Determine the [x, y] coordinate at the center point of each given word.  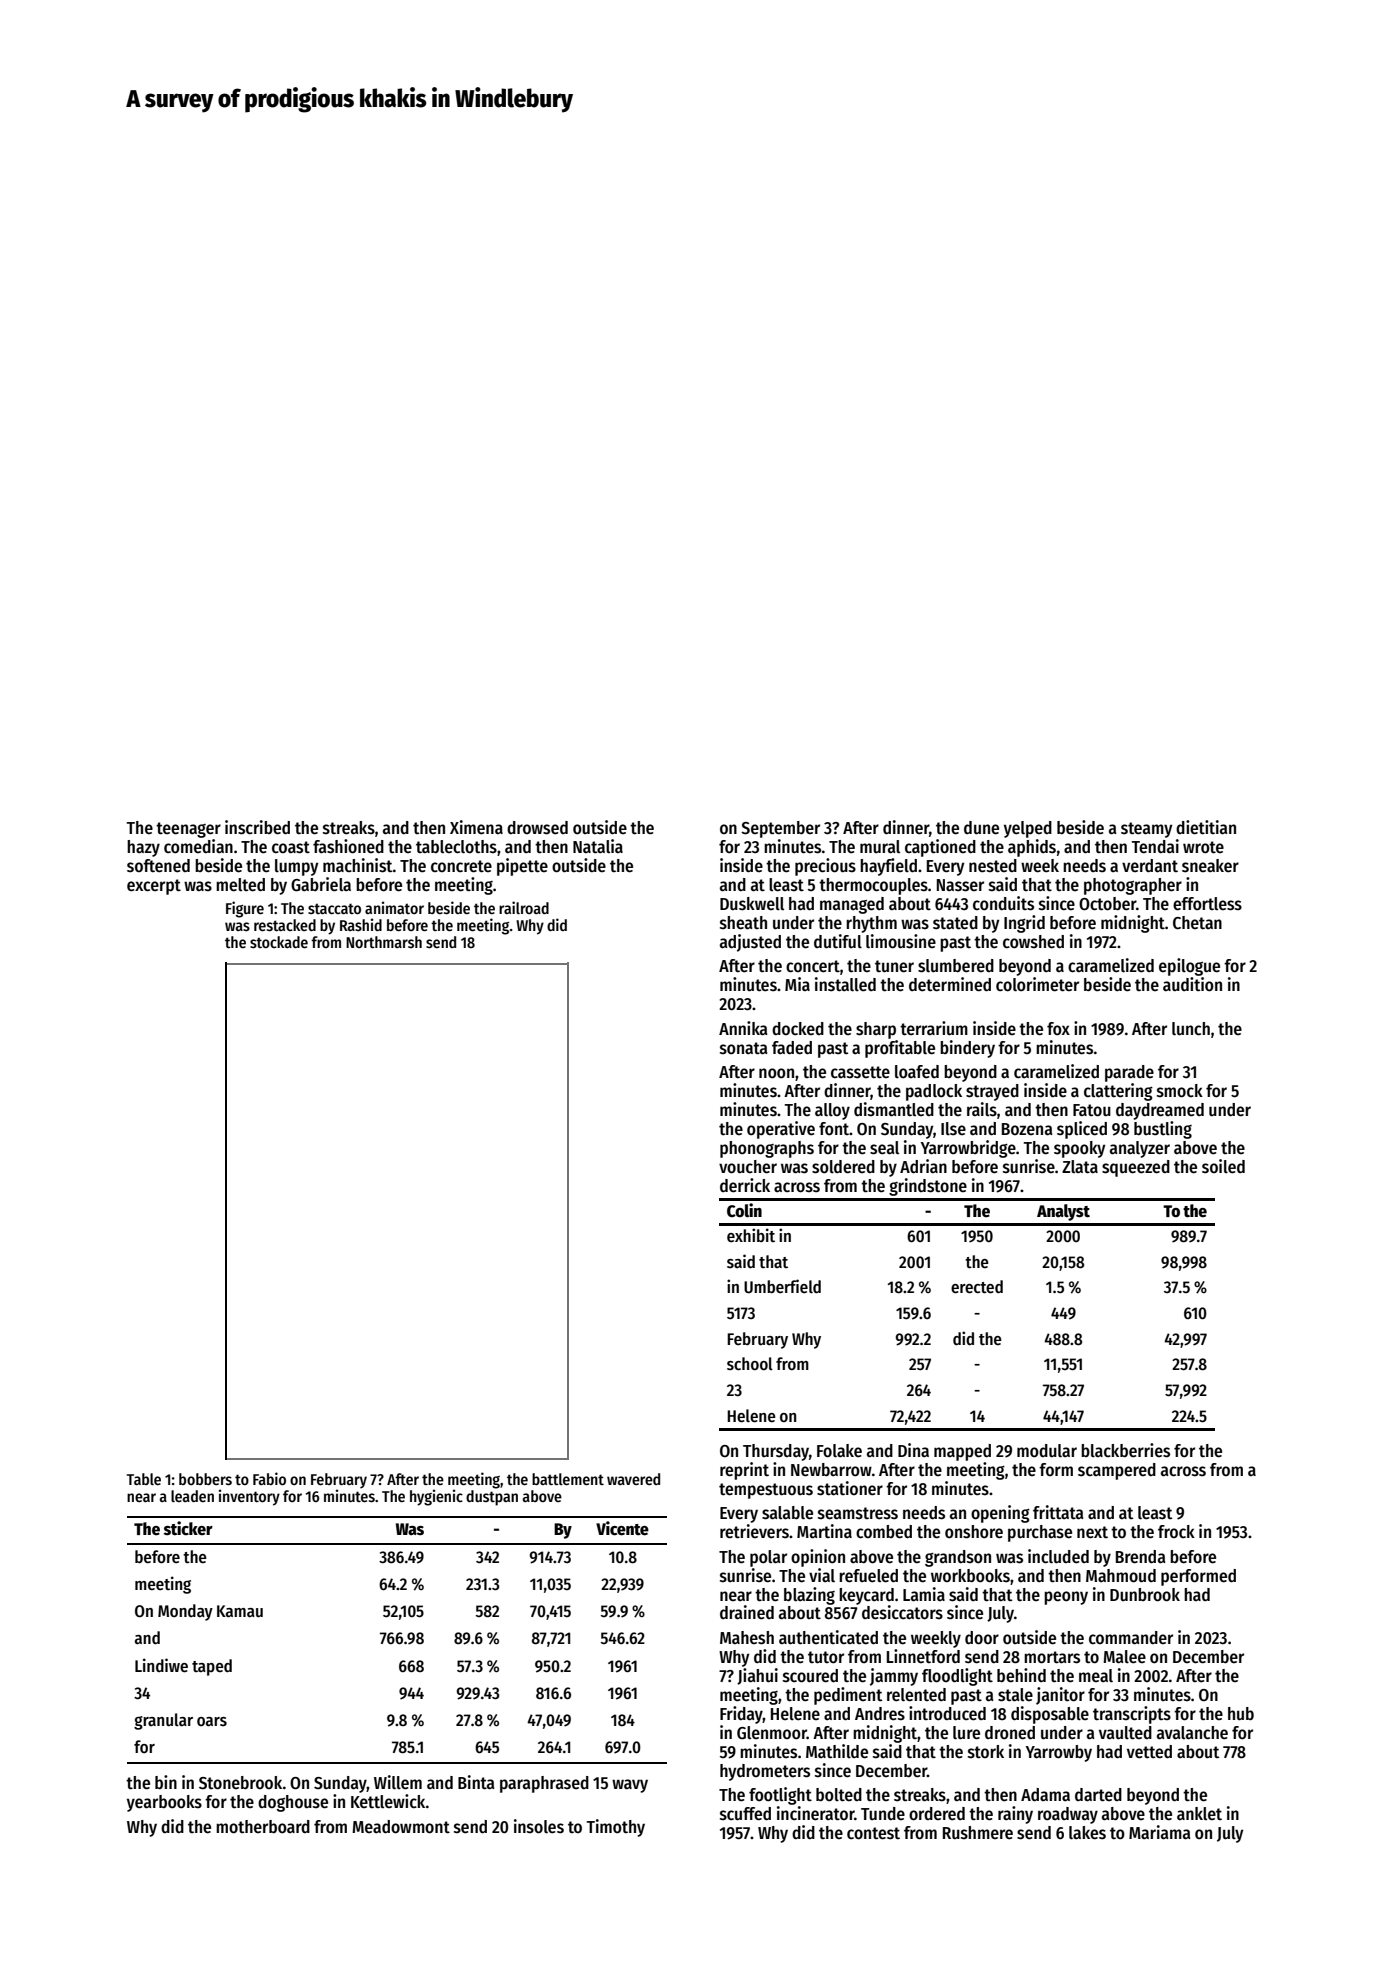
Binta [476, 1782]
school [750, 1364]
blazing [809, 1596]
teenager [188, 830]
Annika [743, 1028]
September [780, 829]
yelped [1028, 829]
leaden [192, 1496]
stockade [279, 942]
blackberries [1125, 1450]
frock [1176, 1531]
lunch [1191, 1029]
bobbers [205, 1479]
